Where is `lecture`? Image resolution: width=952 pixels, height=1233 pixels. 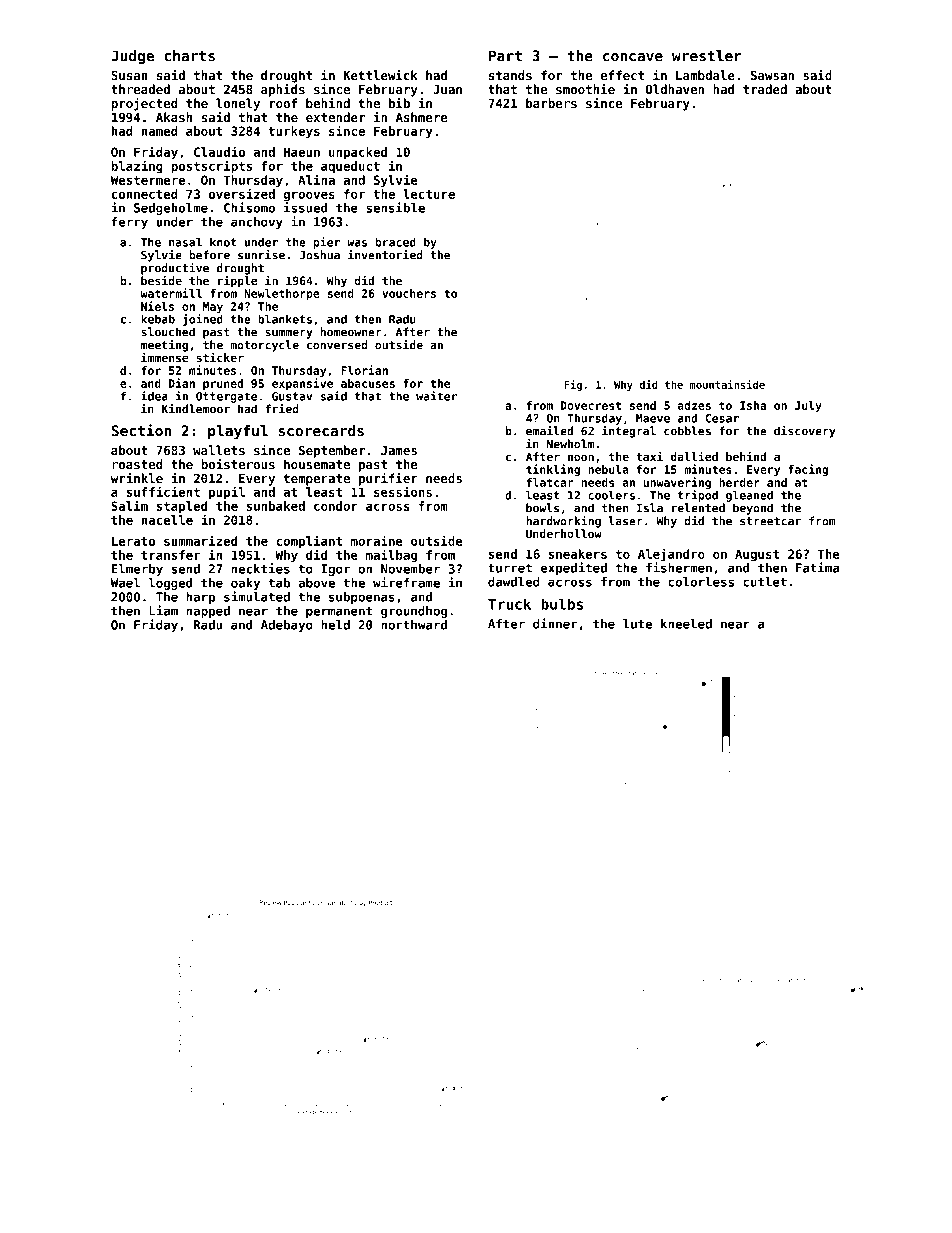
lecture is located at coordinates (429, 194).
